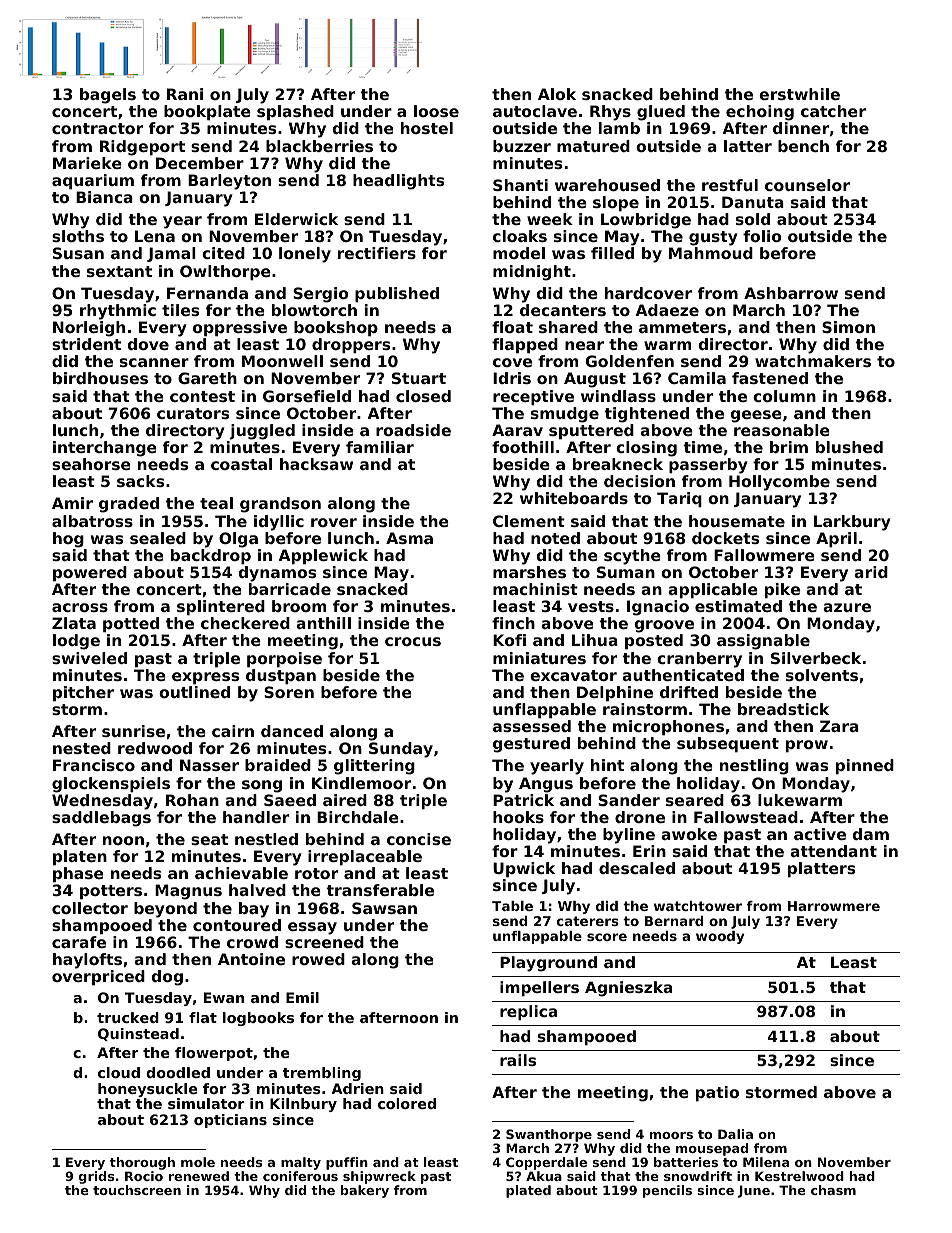 The height and width of the screenshot is (1233, 952). Describe the element at coordinates (535, 589) in the screenshot. I see `machinist` at that location.
